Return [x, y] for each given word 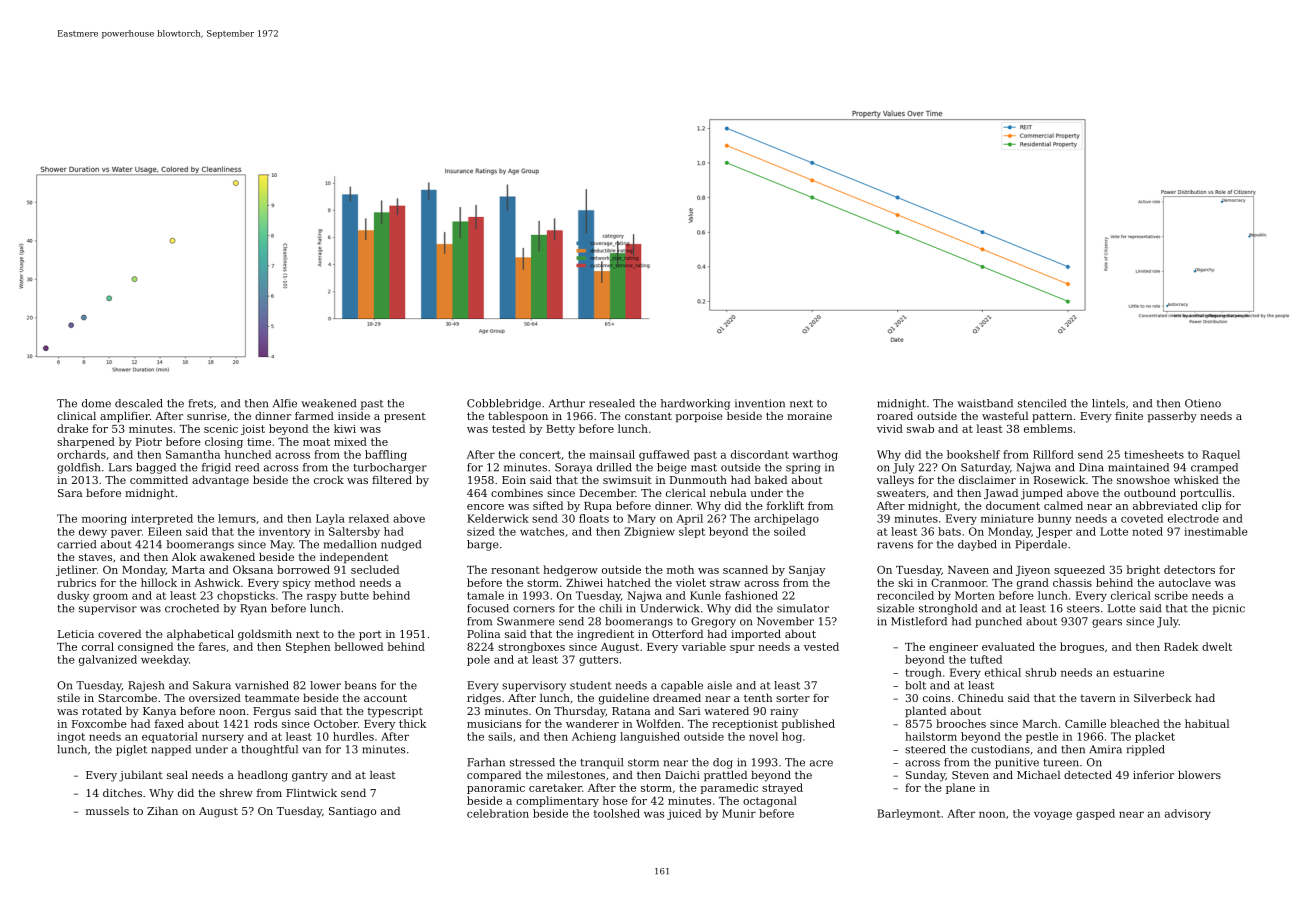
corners [534, 609]
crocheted [192, 608]
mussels [107, 810]
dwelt [1217, 646]
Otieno [1203, 403]
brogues [1082, 647]
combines [517, 492]
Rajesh [146, 686]
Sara [70, 493]
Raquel [1221, 455]
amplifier [125, 417]
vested [821, 646]
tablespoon [518, 417]
